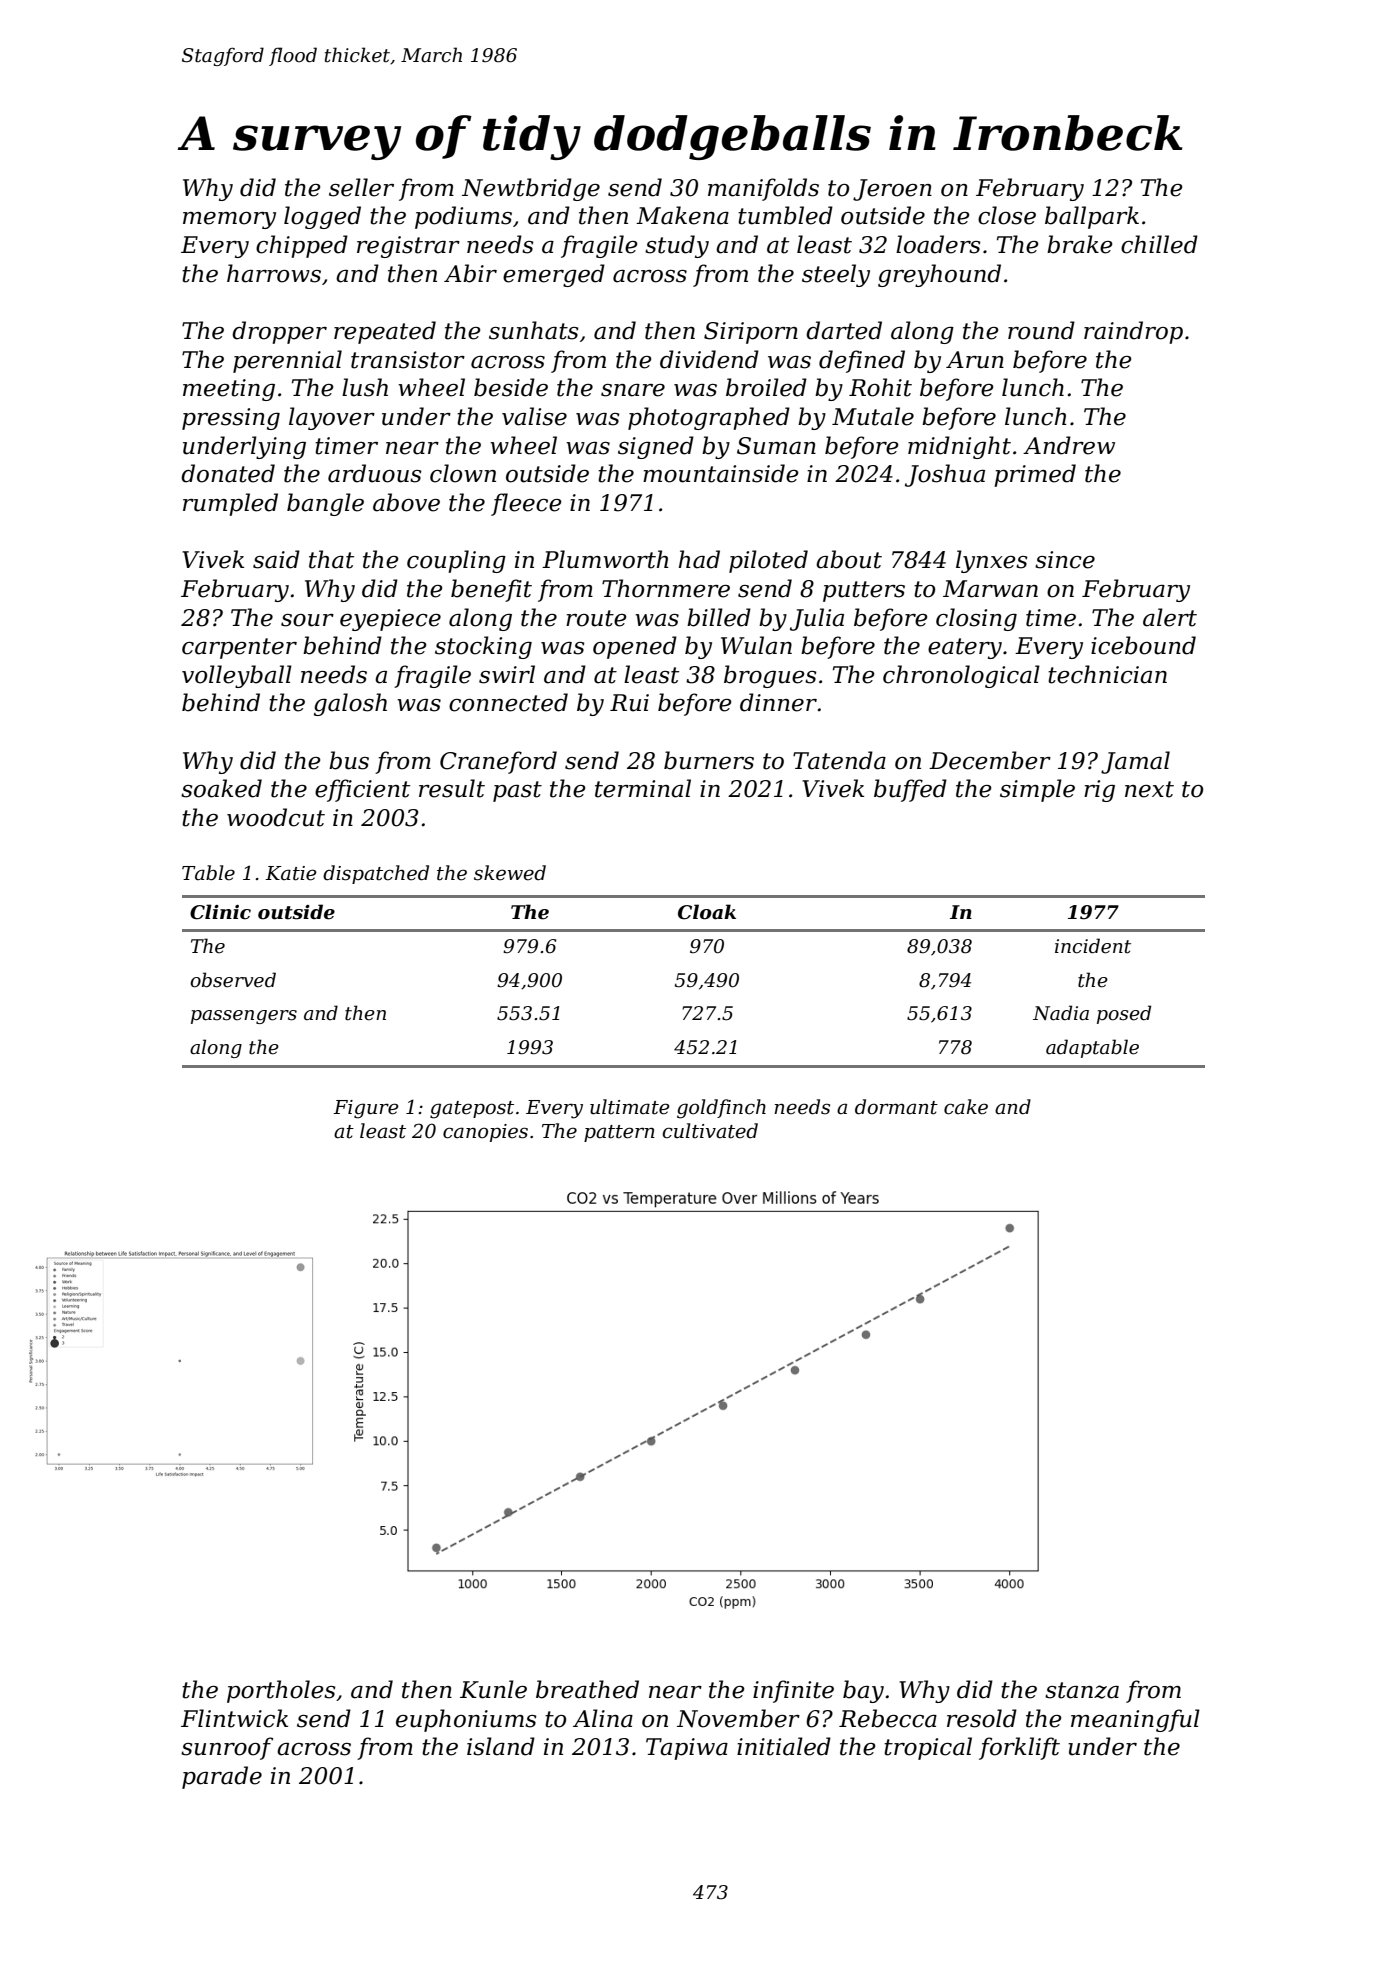  Describe the element at coordinates (763, 189) in the page. I see `manifolds` at that location.
